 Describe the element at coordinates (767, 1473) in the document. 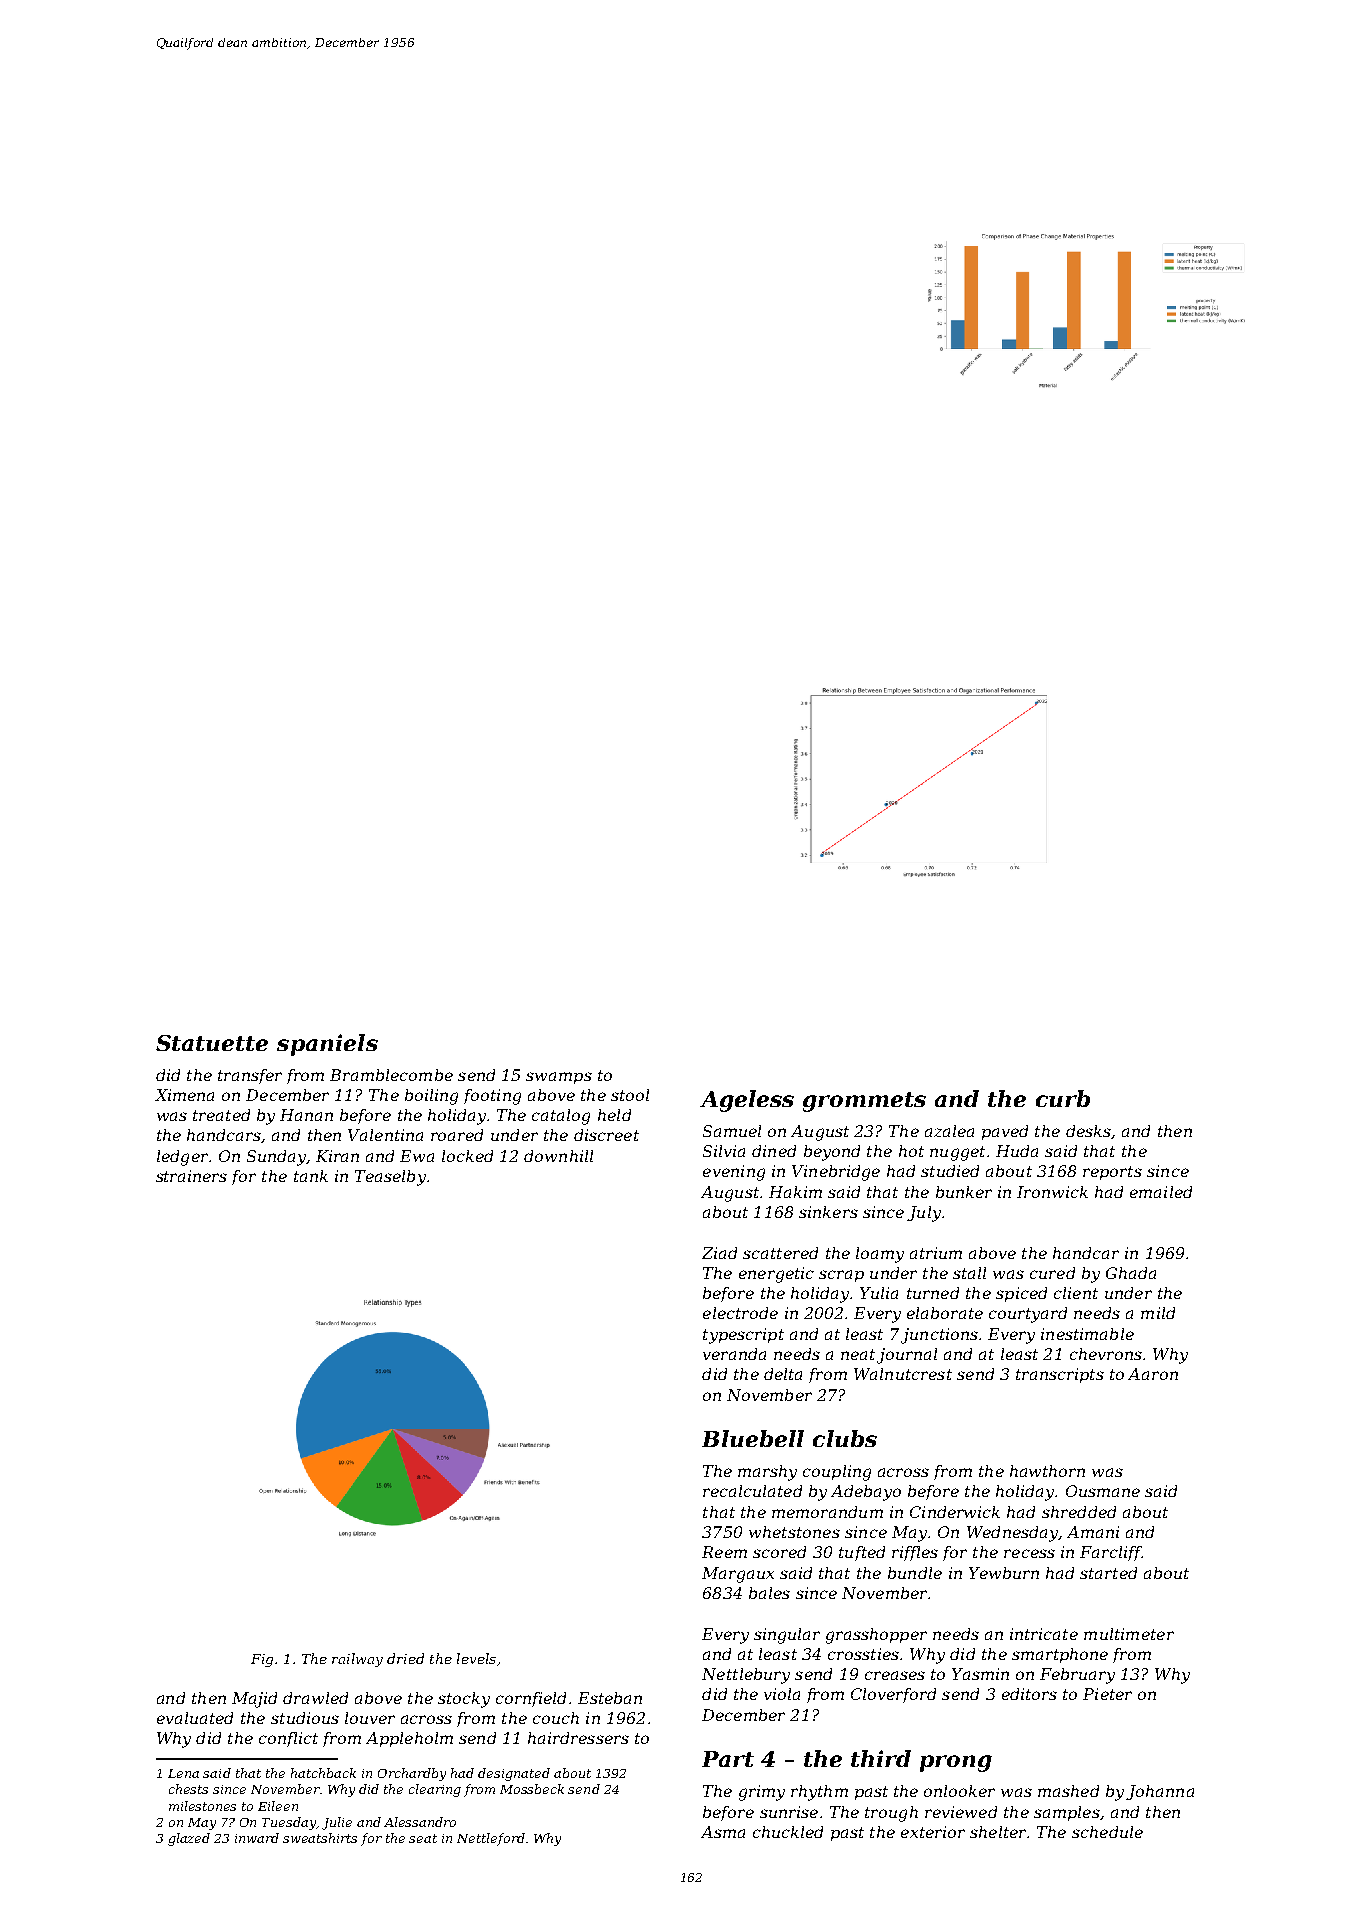

I see `marshy` at that location.
